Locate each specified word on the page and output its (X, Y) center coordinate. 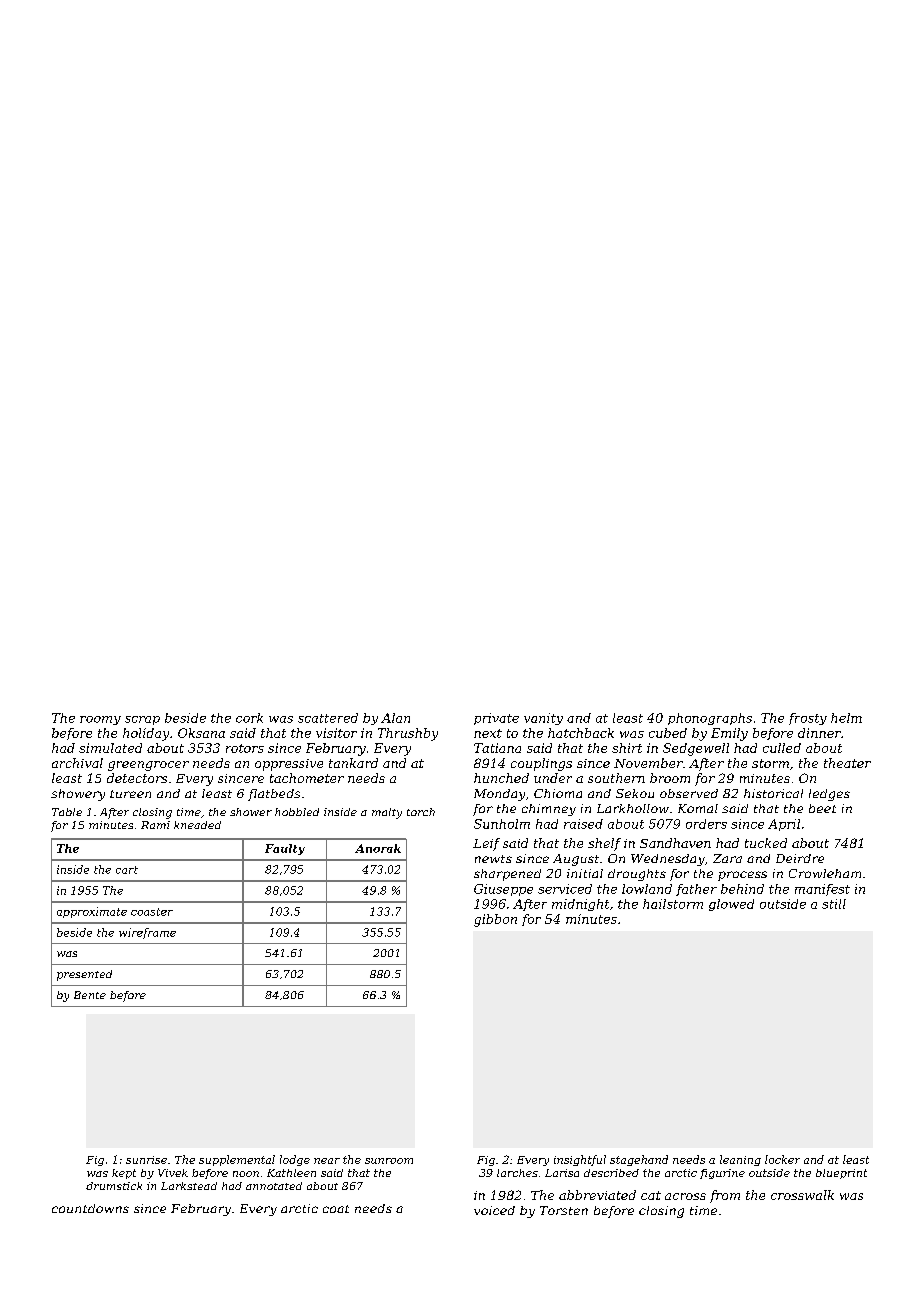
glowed (731, 905)
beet (822, 808)
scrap (142, 720)
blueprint (841, 1174)
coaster (152, 912)
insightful (580, 1160)
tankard (353, 763)
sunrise (146, 1160)
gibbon (495, 920)
